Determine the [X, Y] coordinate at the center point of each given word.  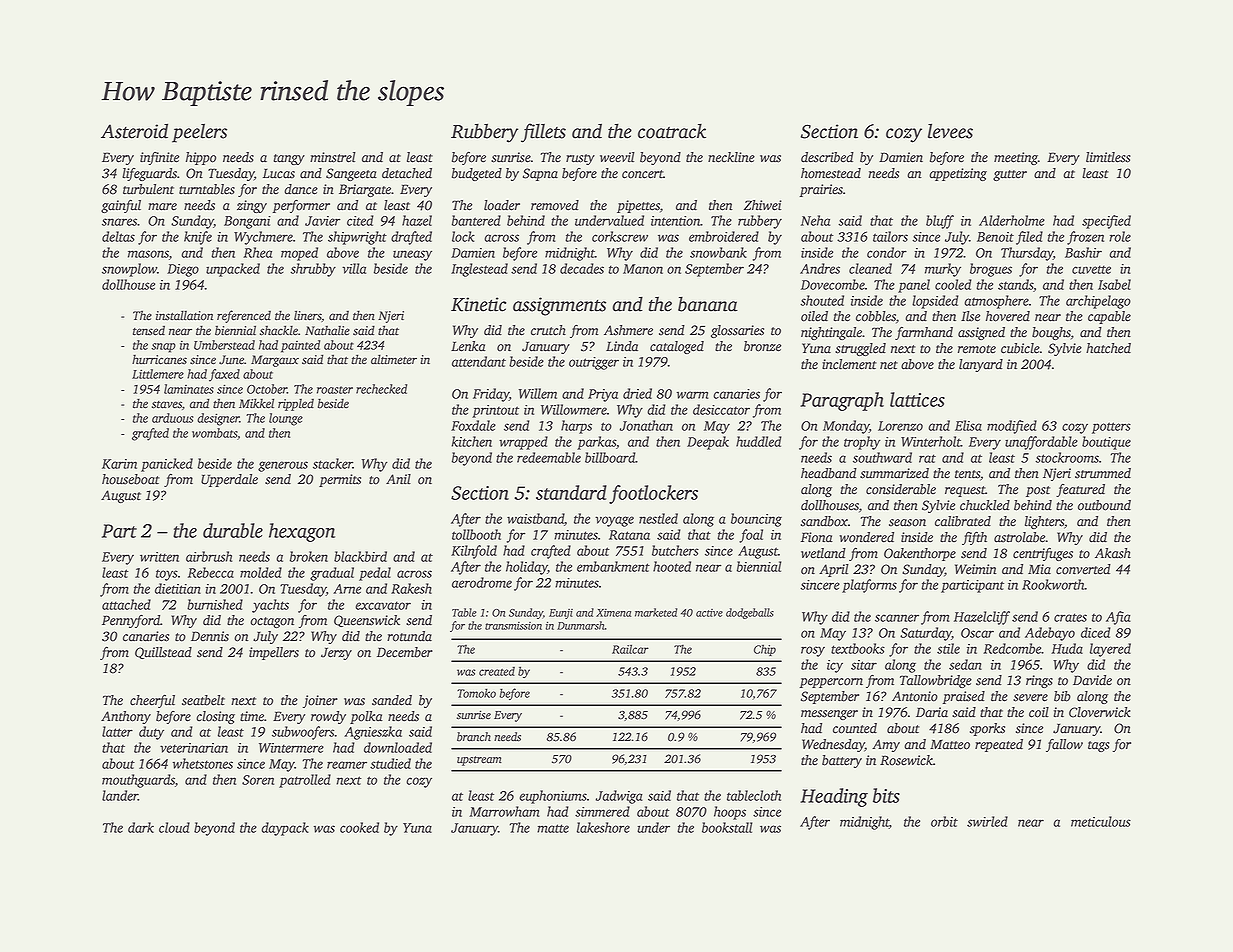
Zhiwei [763, 205]
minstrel [333, 157]
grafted [150, 434]
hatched [1108, 348]
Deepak [708, 443]
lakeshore [603, 827]
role [1120, 236]
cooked [359, 827]
